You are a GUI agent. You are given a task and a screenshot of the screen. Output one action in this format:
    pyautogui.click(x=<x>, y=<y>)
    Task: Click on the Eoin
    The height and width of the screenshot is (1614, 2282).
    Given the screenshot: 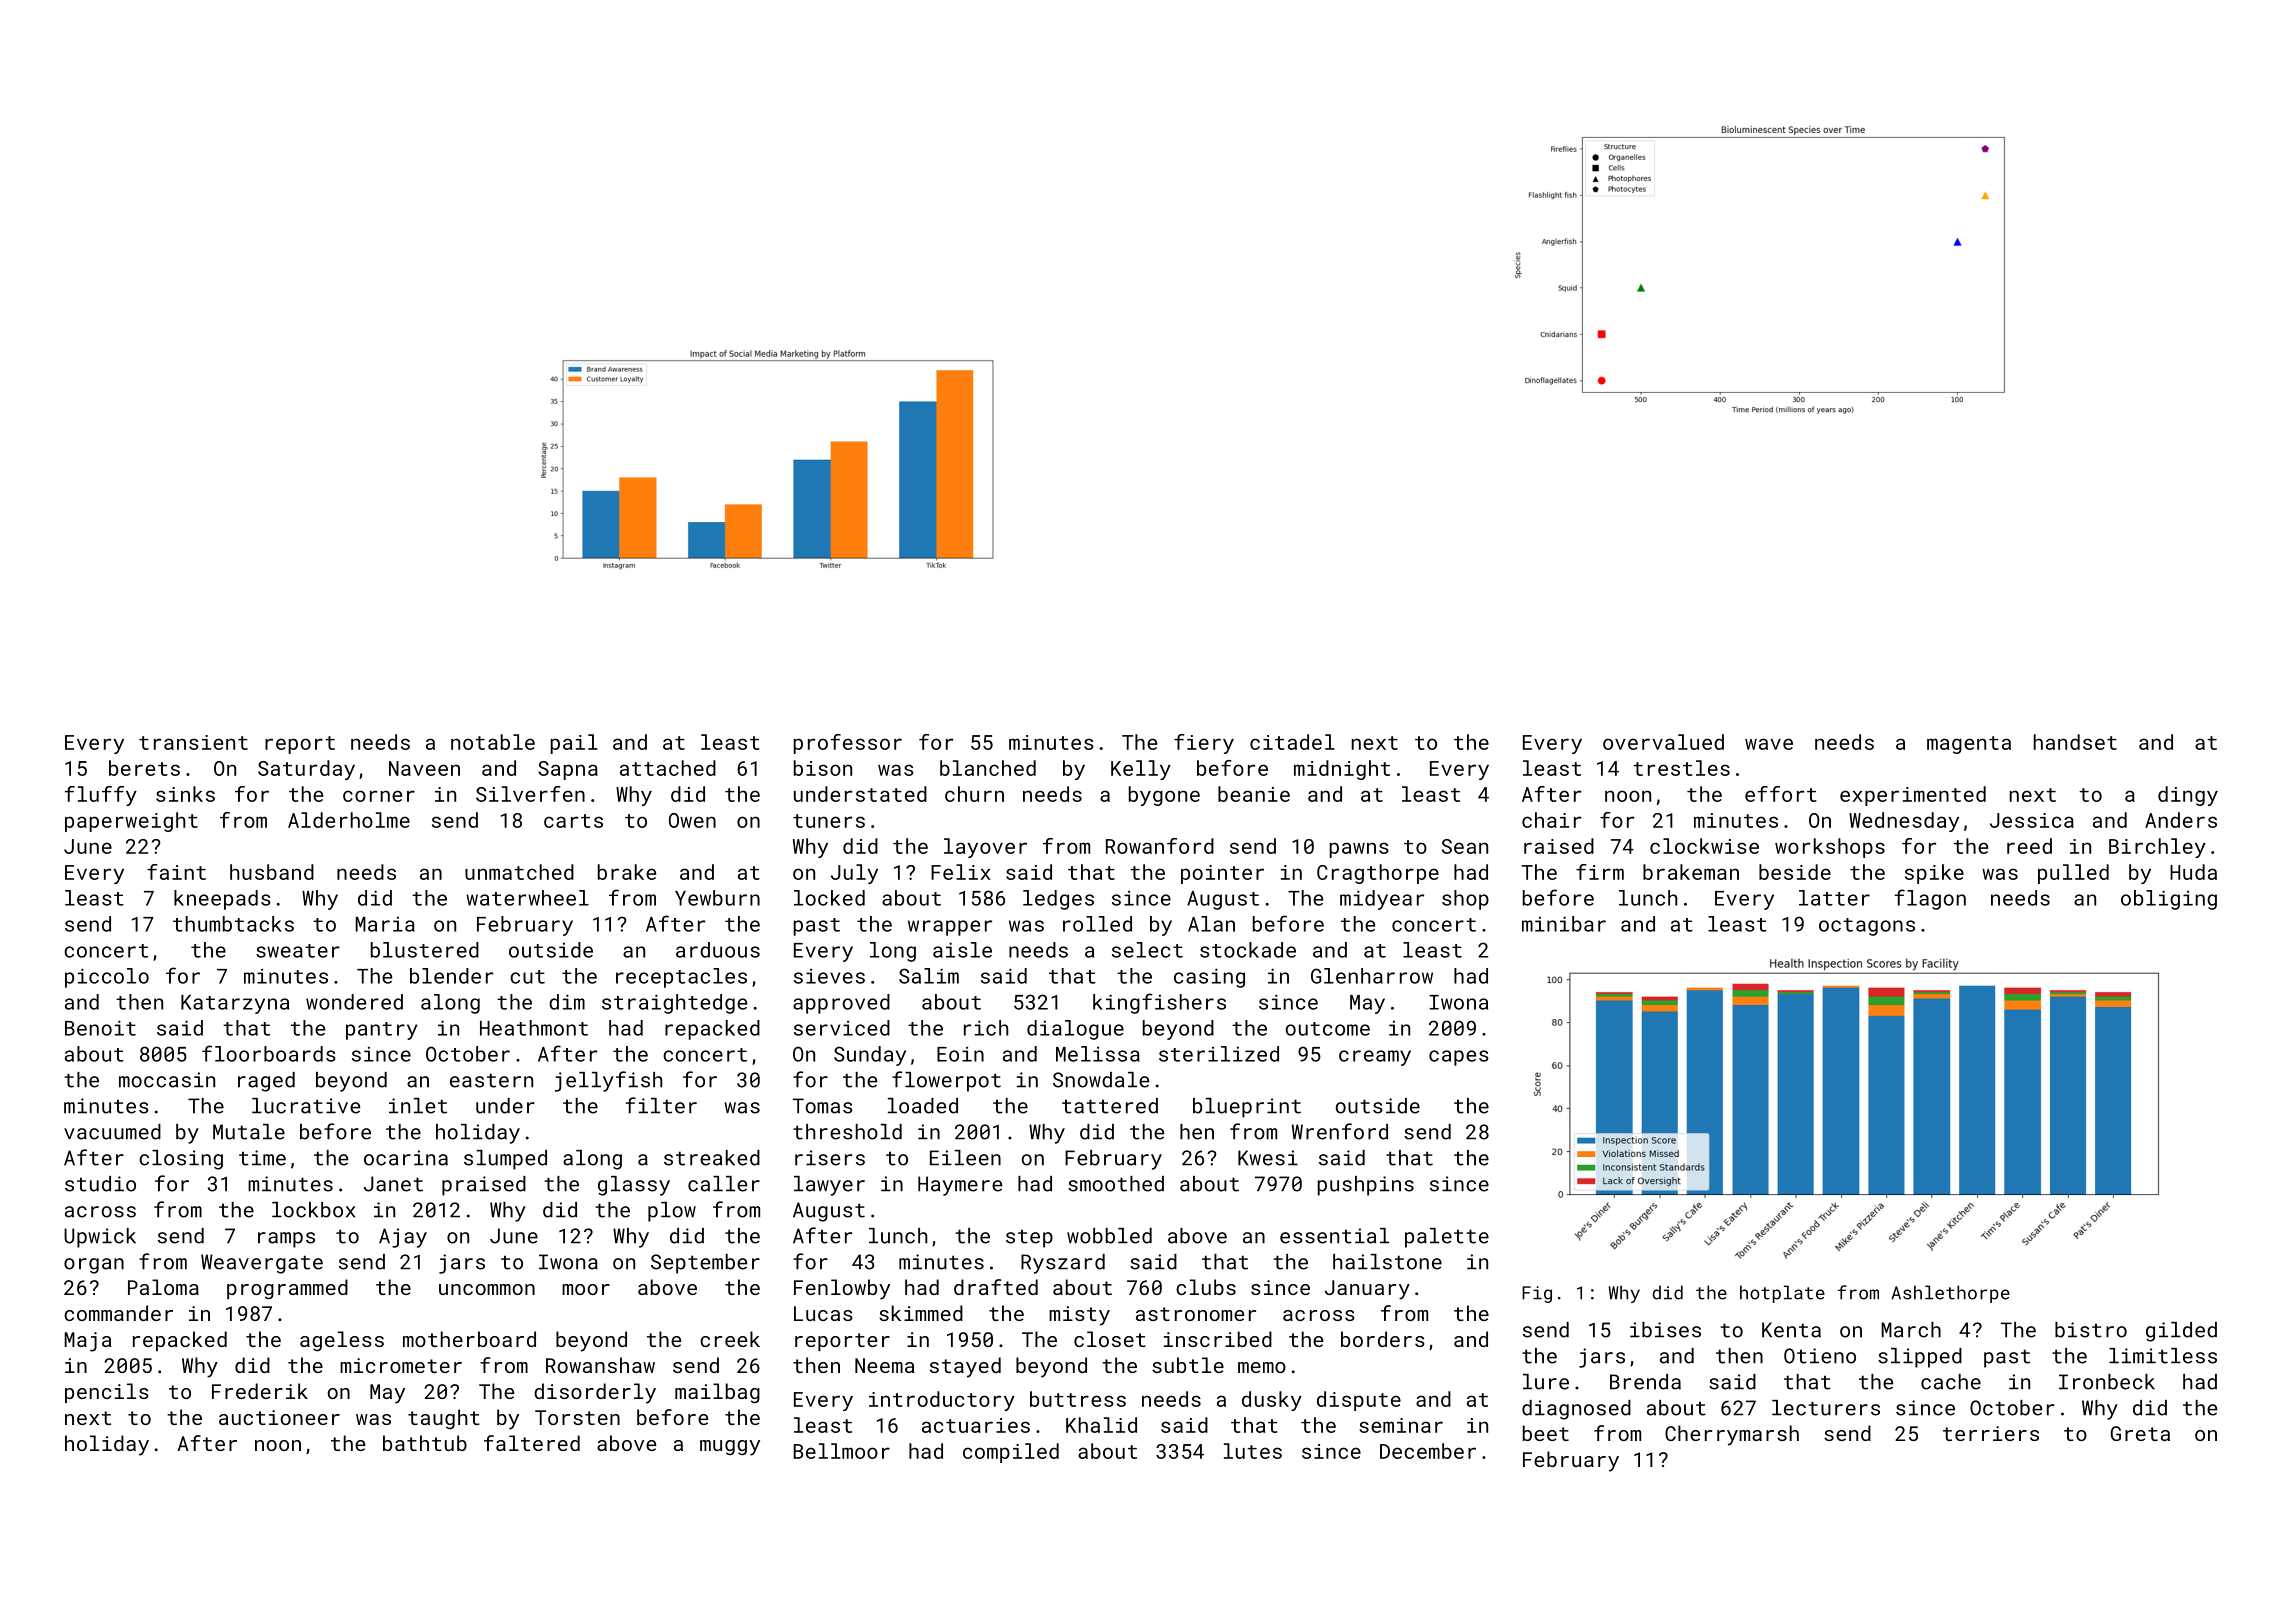 What is the action you would take?
    pyautogui.click(x=960, y=1054)
